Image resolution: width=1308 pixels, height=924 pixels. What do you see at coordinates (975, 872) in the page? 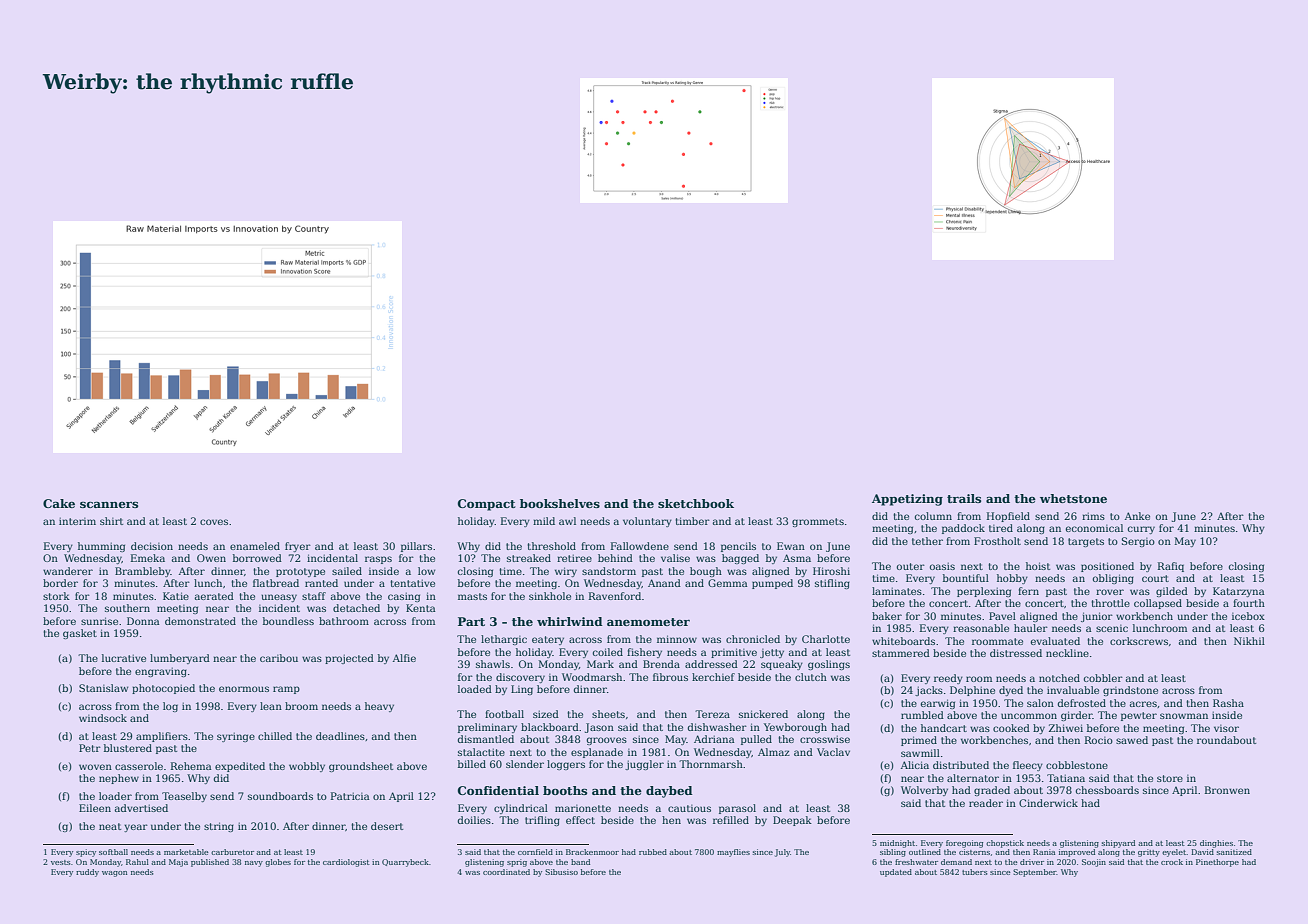
I see `tubers` at bounding box center [975, 872].
